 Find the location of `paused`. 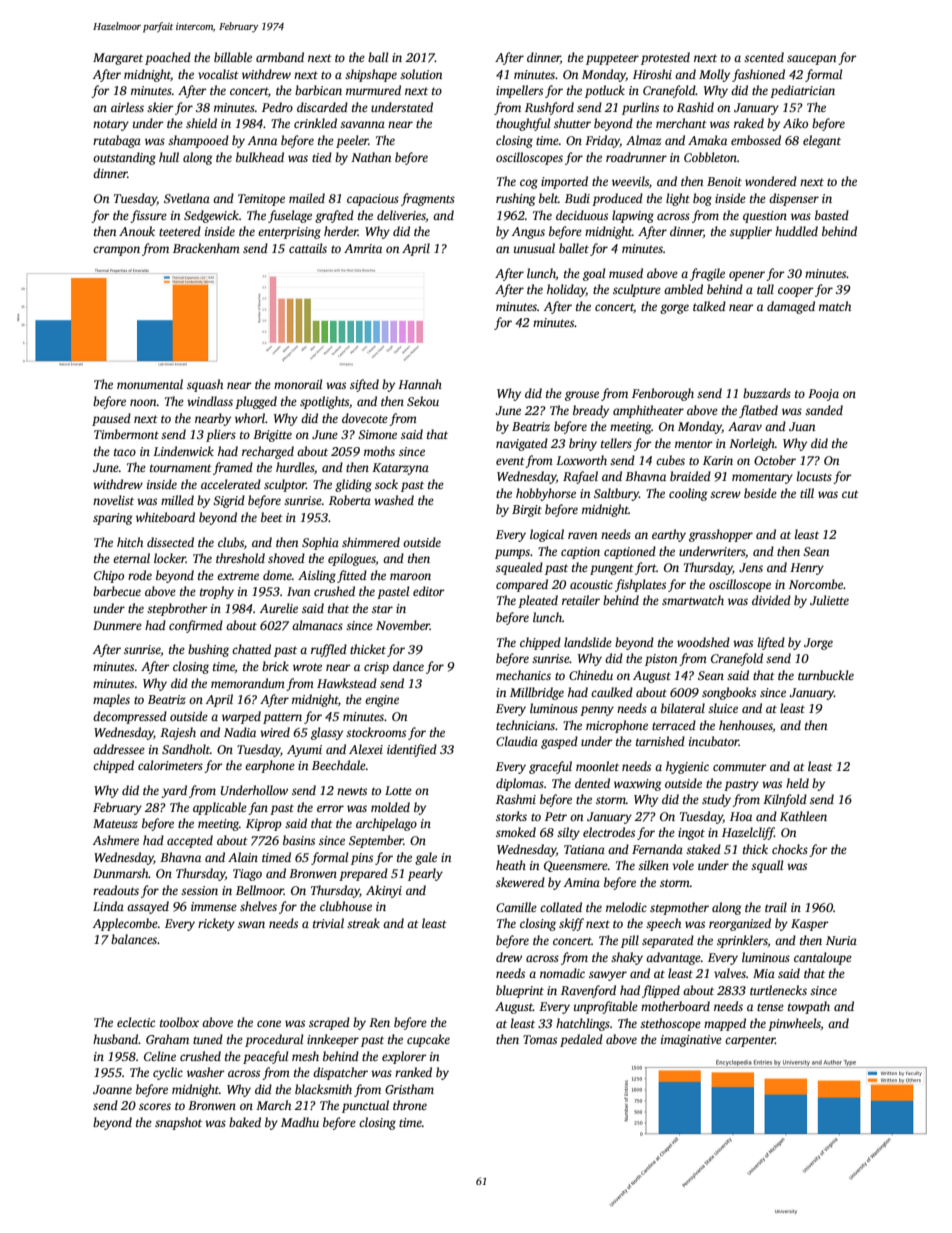

paused is located at coordinates (111, 419).
